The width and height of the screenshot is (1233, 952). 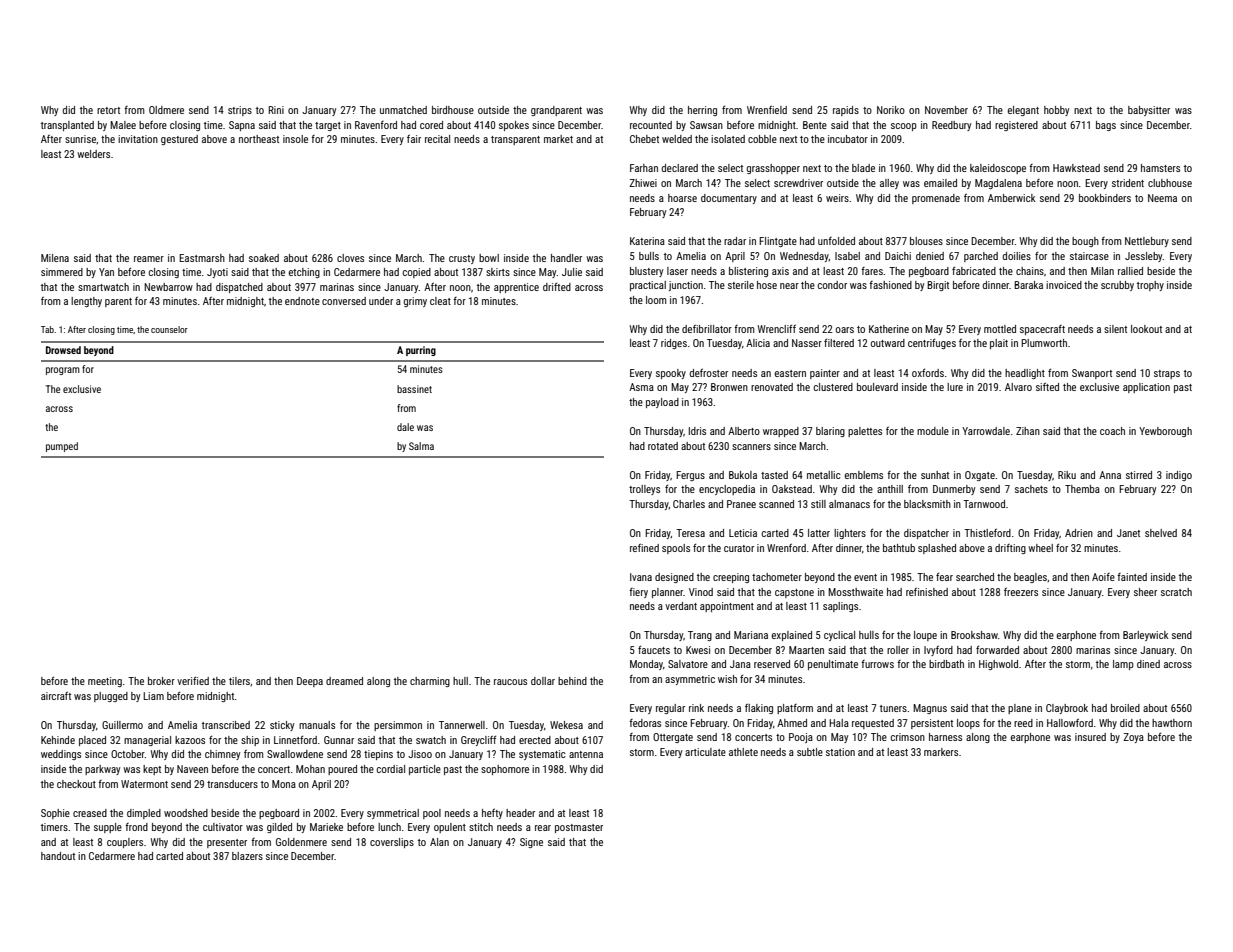 I want to click on cobble, so click(x=762, y=139).
